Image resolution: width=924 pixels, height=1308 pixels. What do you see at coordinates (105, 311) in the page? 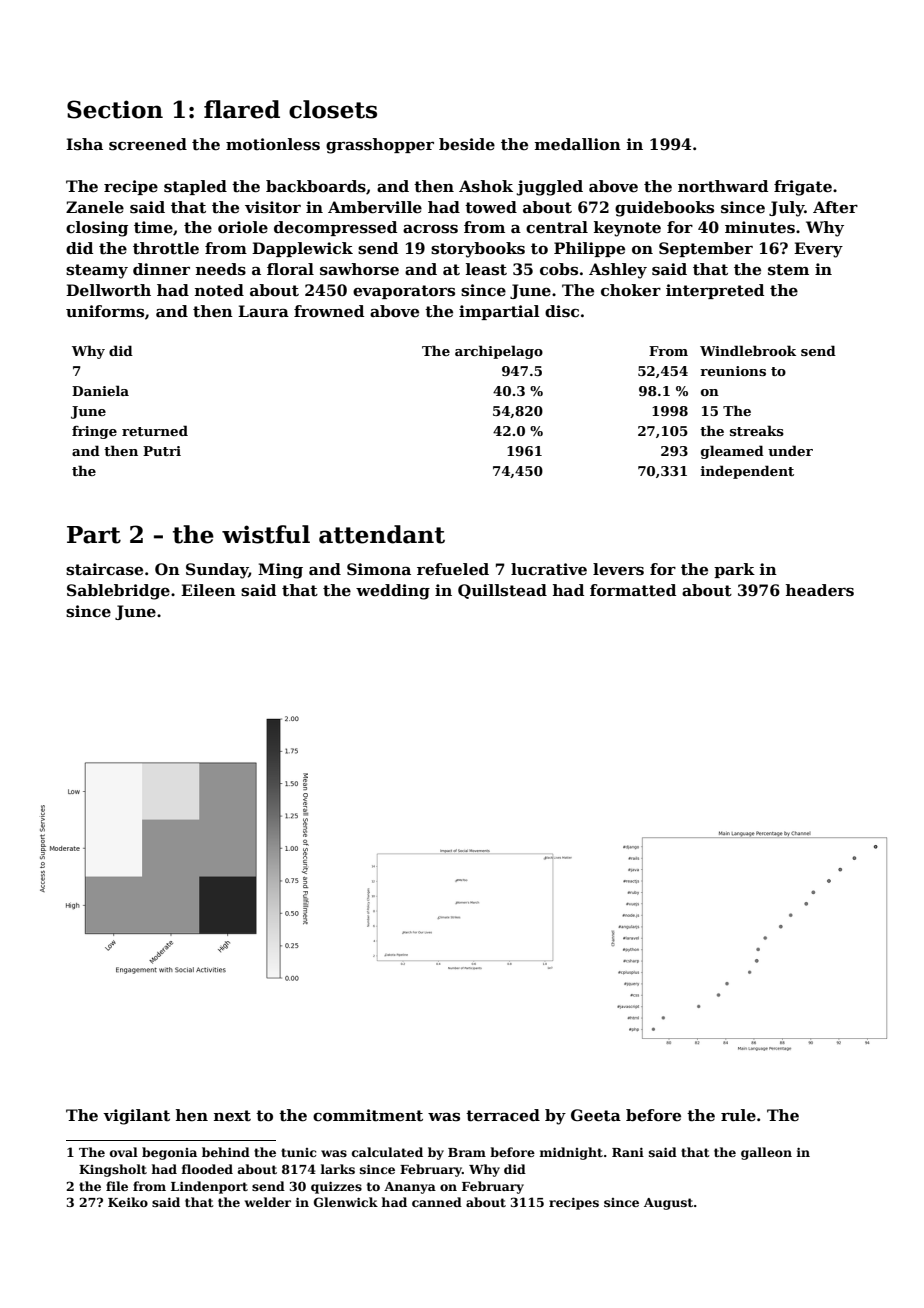
I see `uniforms` at bounding box center [105, 311].
